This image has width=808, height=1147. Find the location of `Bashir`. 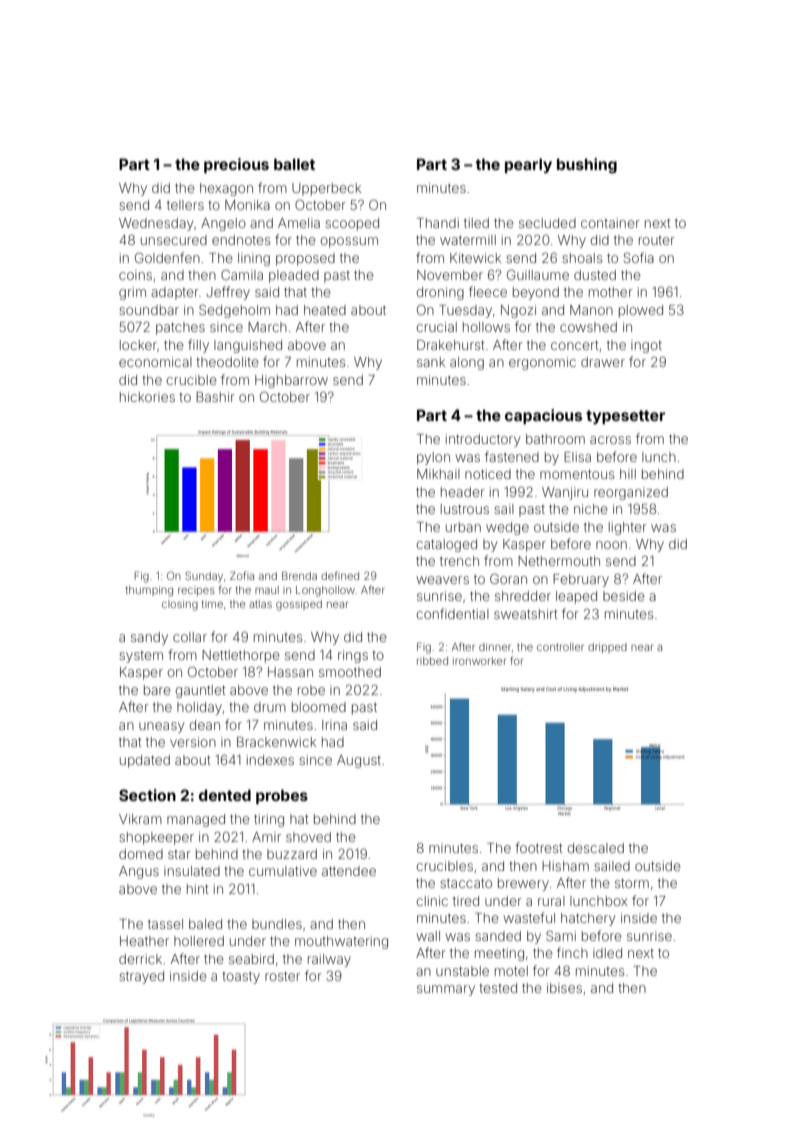

Bashir is located at coordinates (215, 397).
